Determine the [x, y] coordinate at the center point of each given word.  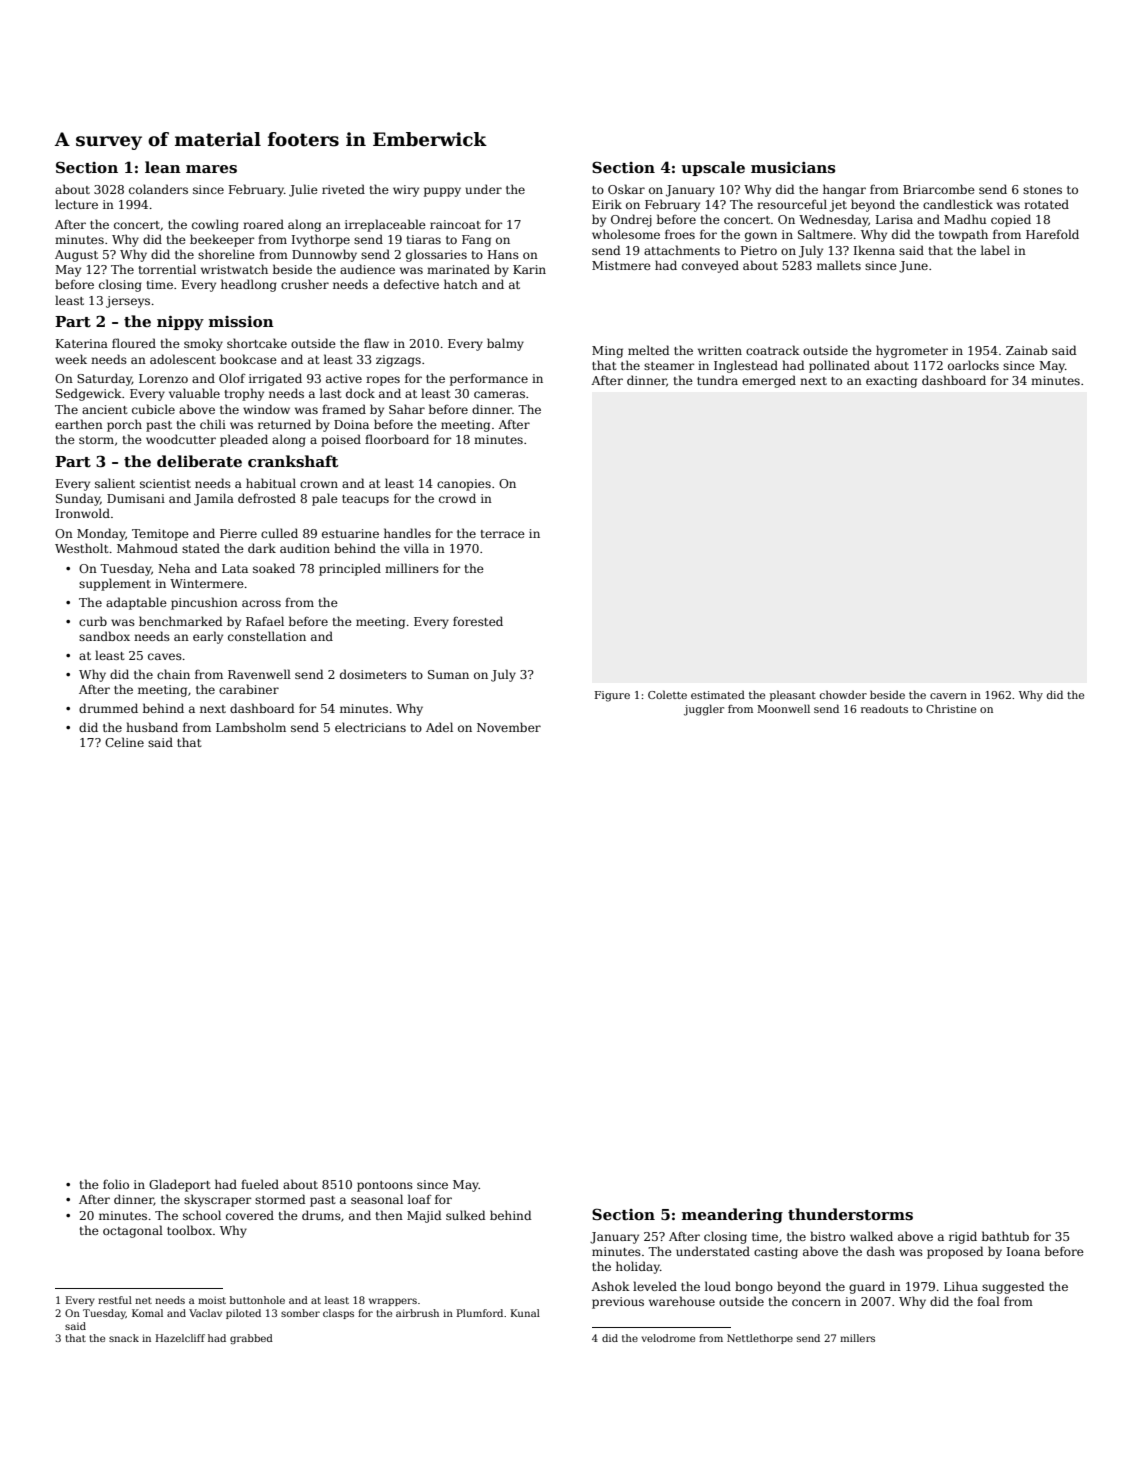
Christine [951, 708]
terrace [503, 534]
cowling [215, 225]
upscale [713, 168]
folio [116, 1184]
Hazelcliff [180, 1338]
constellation [267, 636]
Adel [439, 727]
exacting [891, 382]
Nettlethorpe [760, 1339]
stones [1042, 190]
